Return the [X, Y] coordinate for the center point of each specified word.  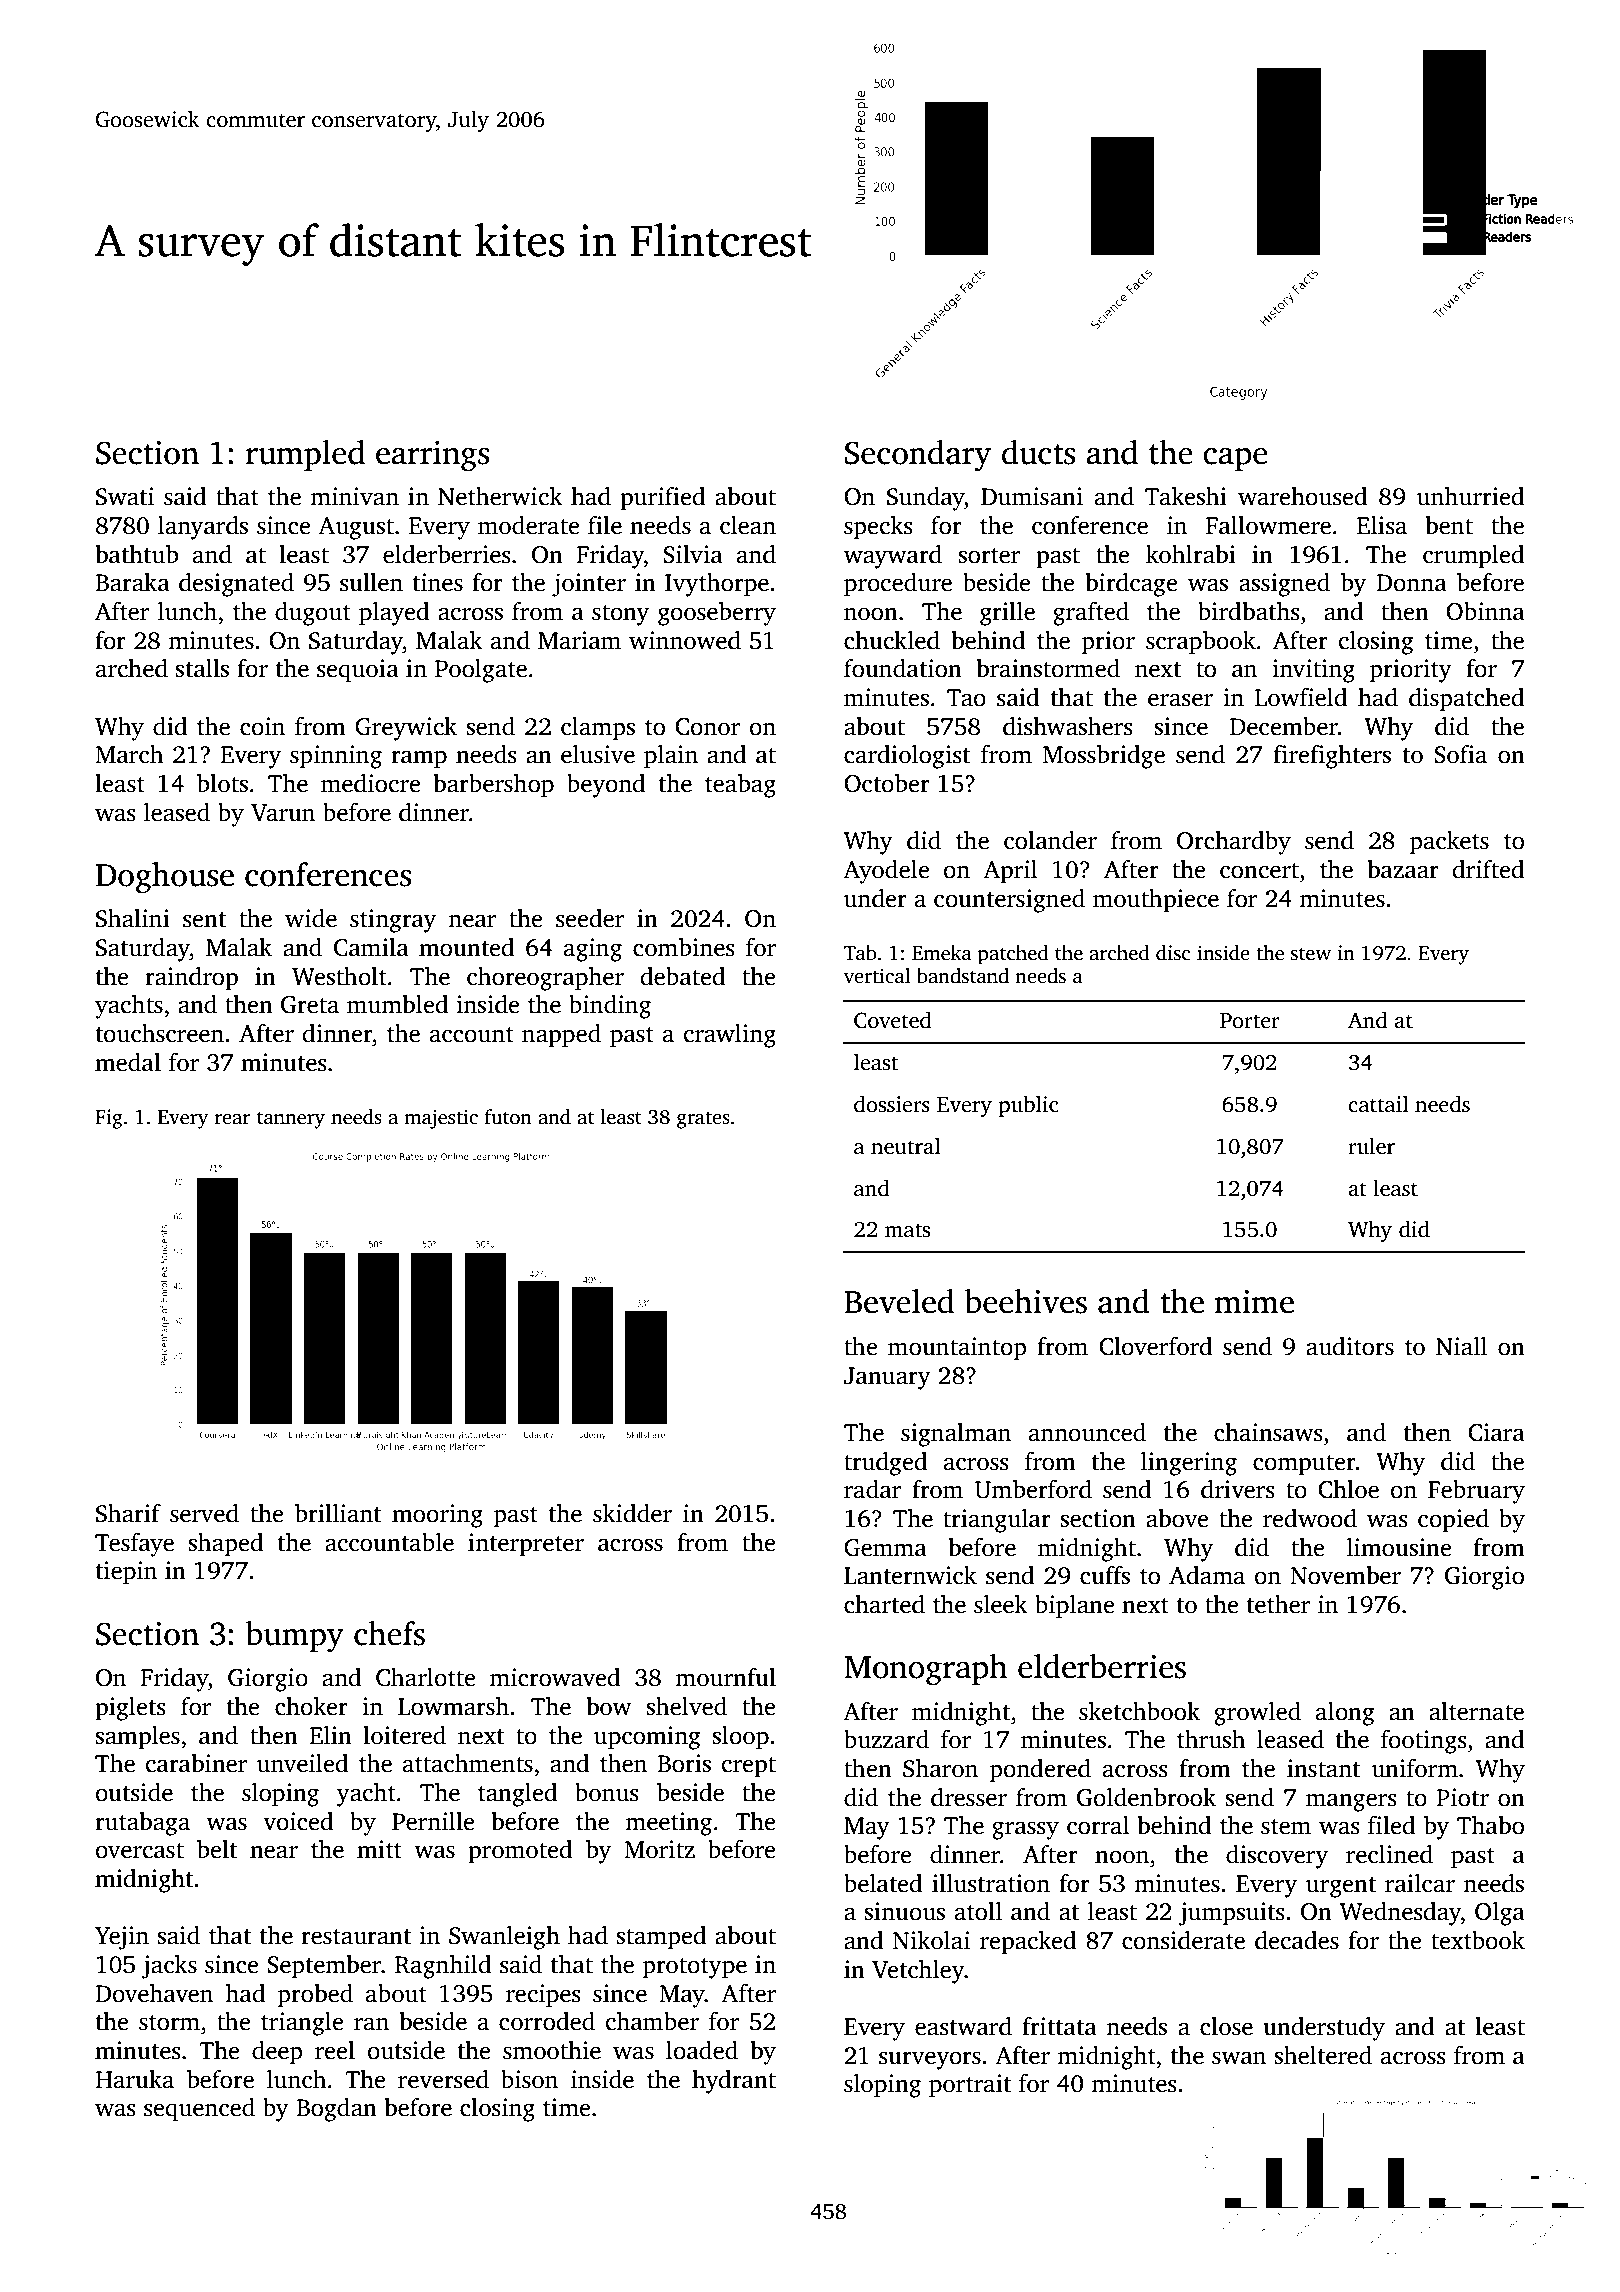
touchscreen [160, 1033]
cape [1235, 459]
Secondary [918, 456]
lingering [1189, 1464]
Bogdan [336, 2110]
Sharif [128, 1513]
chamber [652, 2021]
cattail [1378, 1104]
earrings [432, 456]
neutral [906, 1146]
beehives [1025, 1301]
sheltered [1323, 2055]
